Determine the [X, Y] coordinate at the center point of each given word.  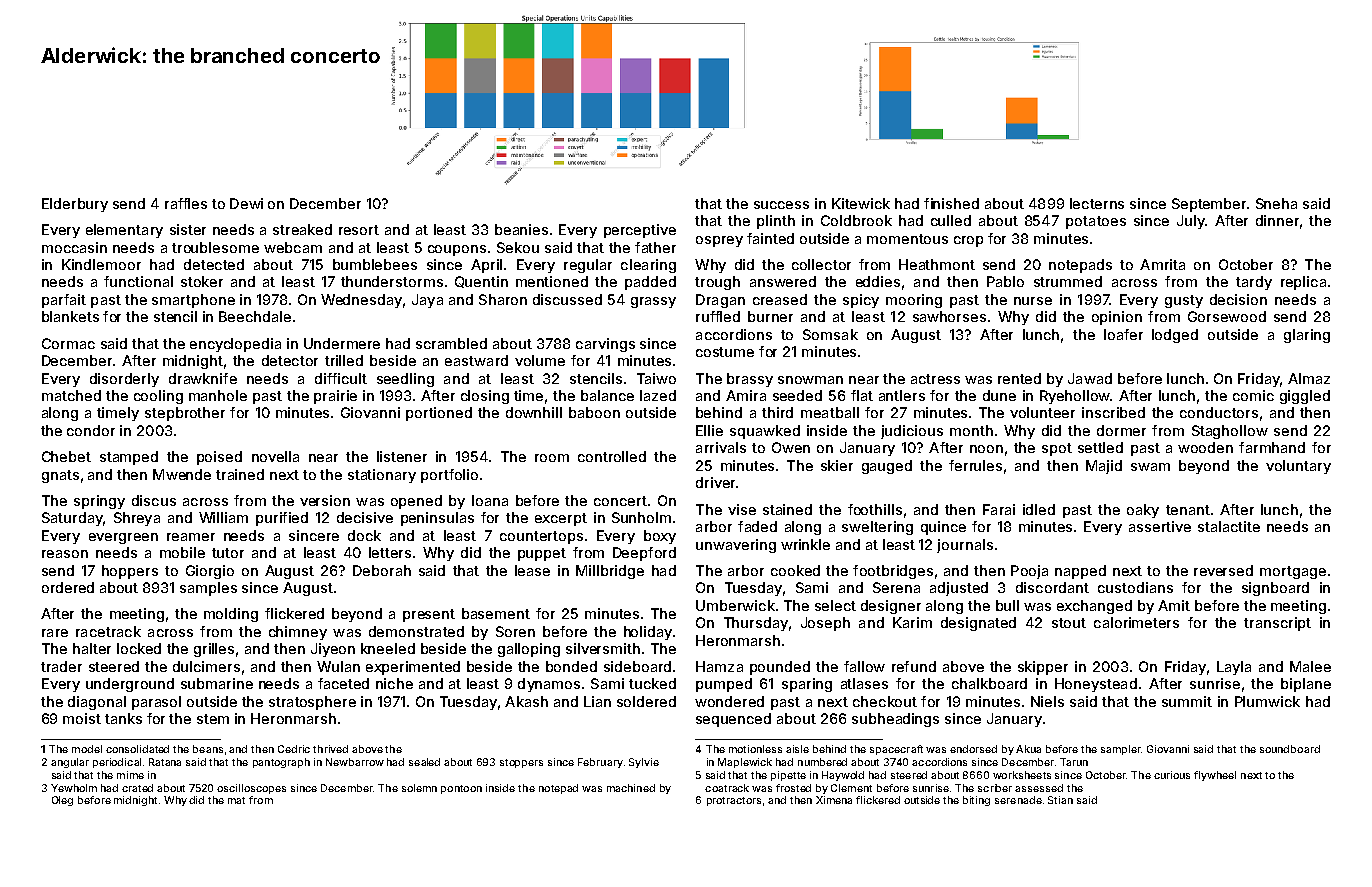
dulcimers [206, 666]
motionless [755, 749]
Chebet [66, 456]
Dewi [246, 203]
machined [631, 788]
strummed [1068, 281]
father [655, 247]
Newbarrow [355, 762]
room [552, 458]
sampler [1121, 750]
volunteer [1042, 412]
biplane [1306, 685]
